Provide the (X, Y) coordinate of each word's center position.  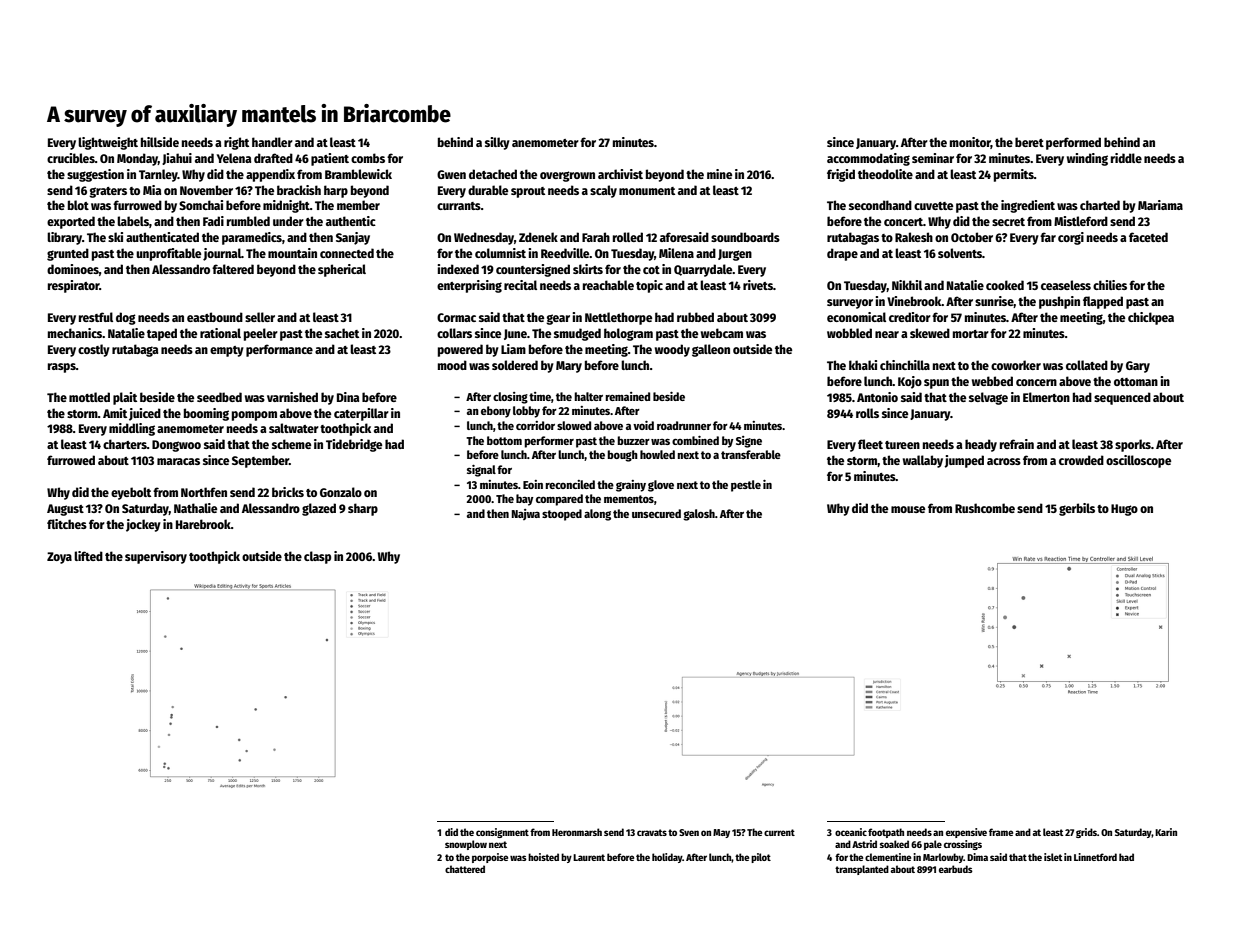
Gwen (451, 174)
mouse (908, 509)
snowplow (466, 845)
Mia (152, 190)
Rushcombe (985, 508)
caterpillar (361, 414)
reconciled (570, 484)
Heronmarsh (577, 832)
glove (661, 486)
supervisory (156, 557)
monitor (970, 143)
